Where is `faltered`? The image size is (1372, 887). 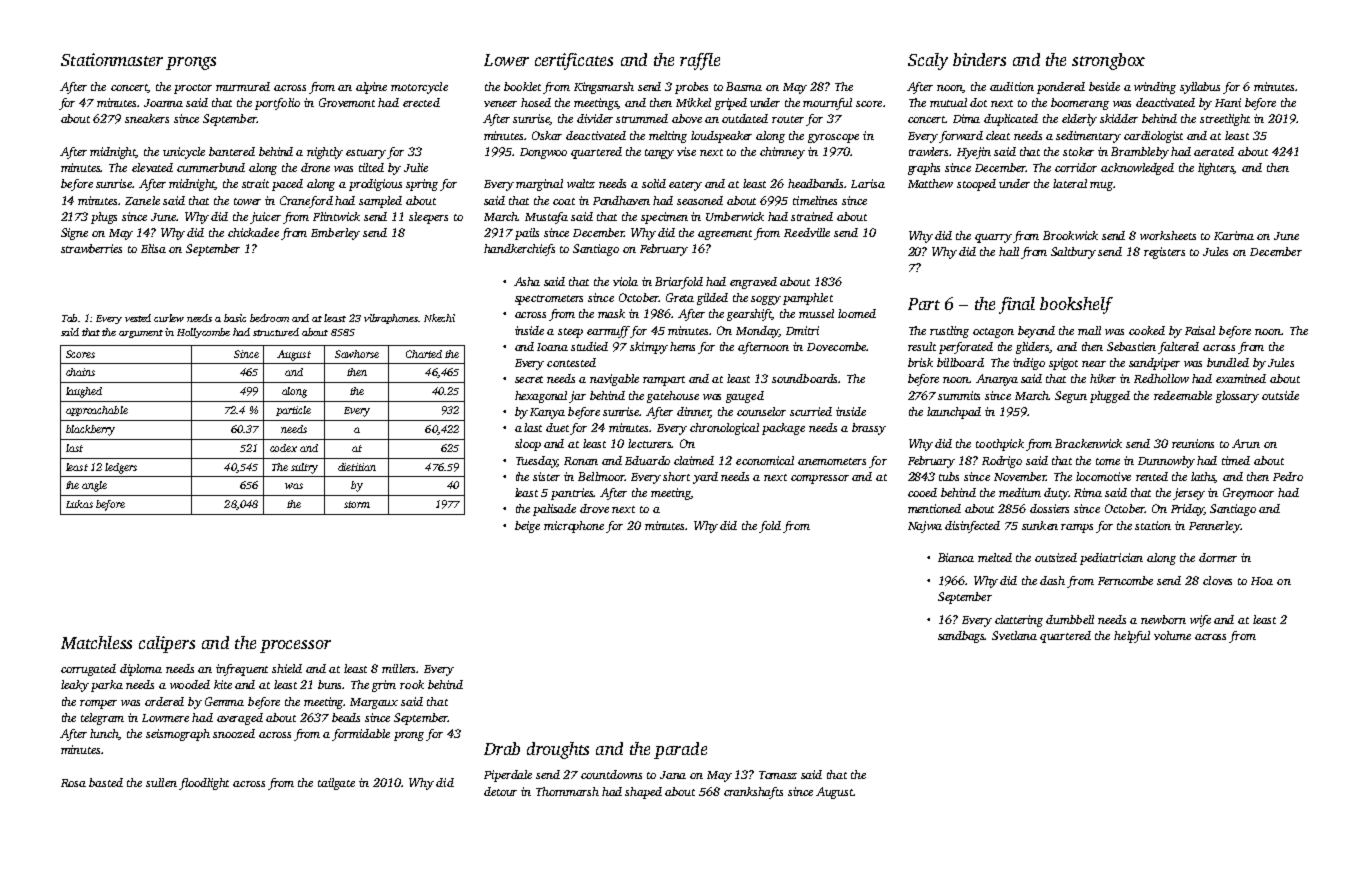
faltered is located at coordinates (1178, 348).
